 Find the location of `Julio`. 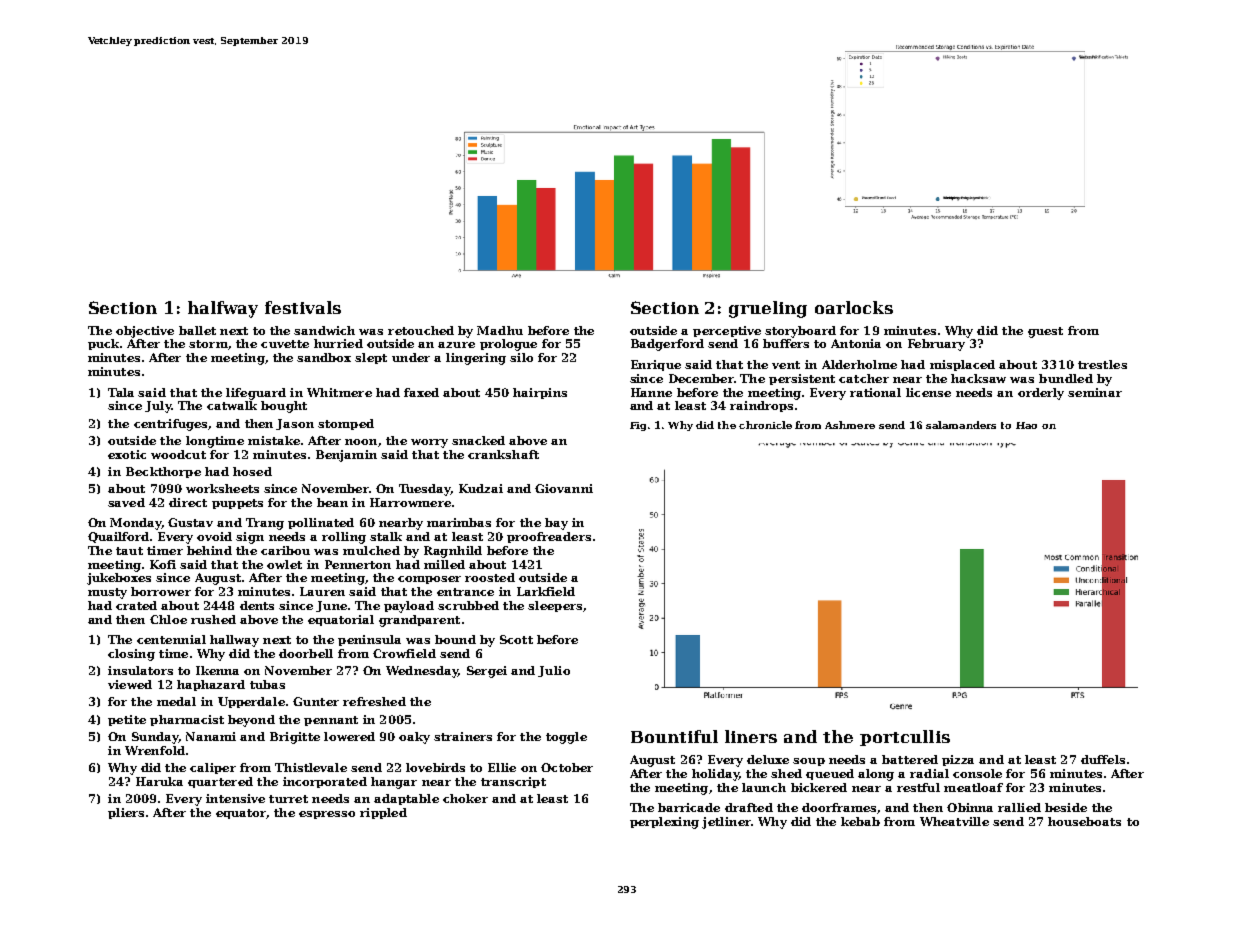

Julio is located at coordinates (554, 671).
